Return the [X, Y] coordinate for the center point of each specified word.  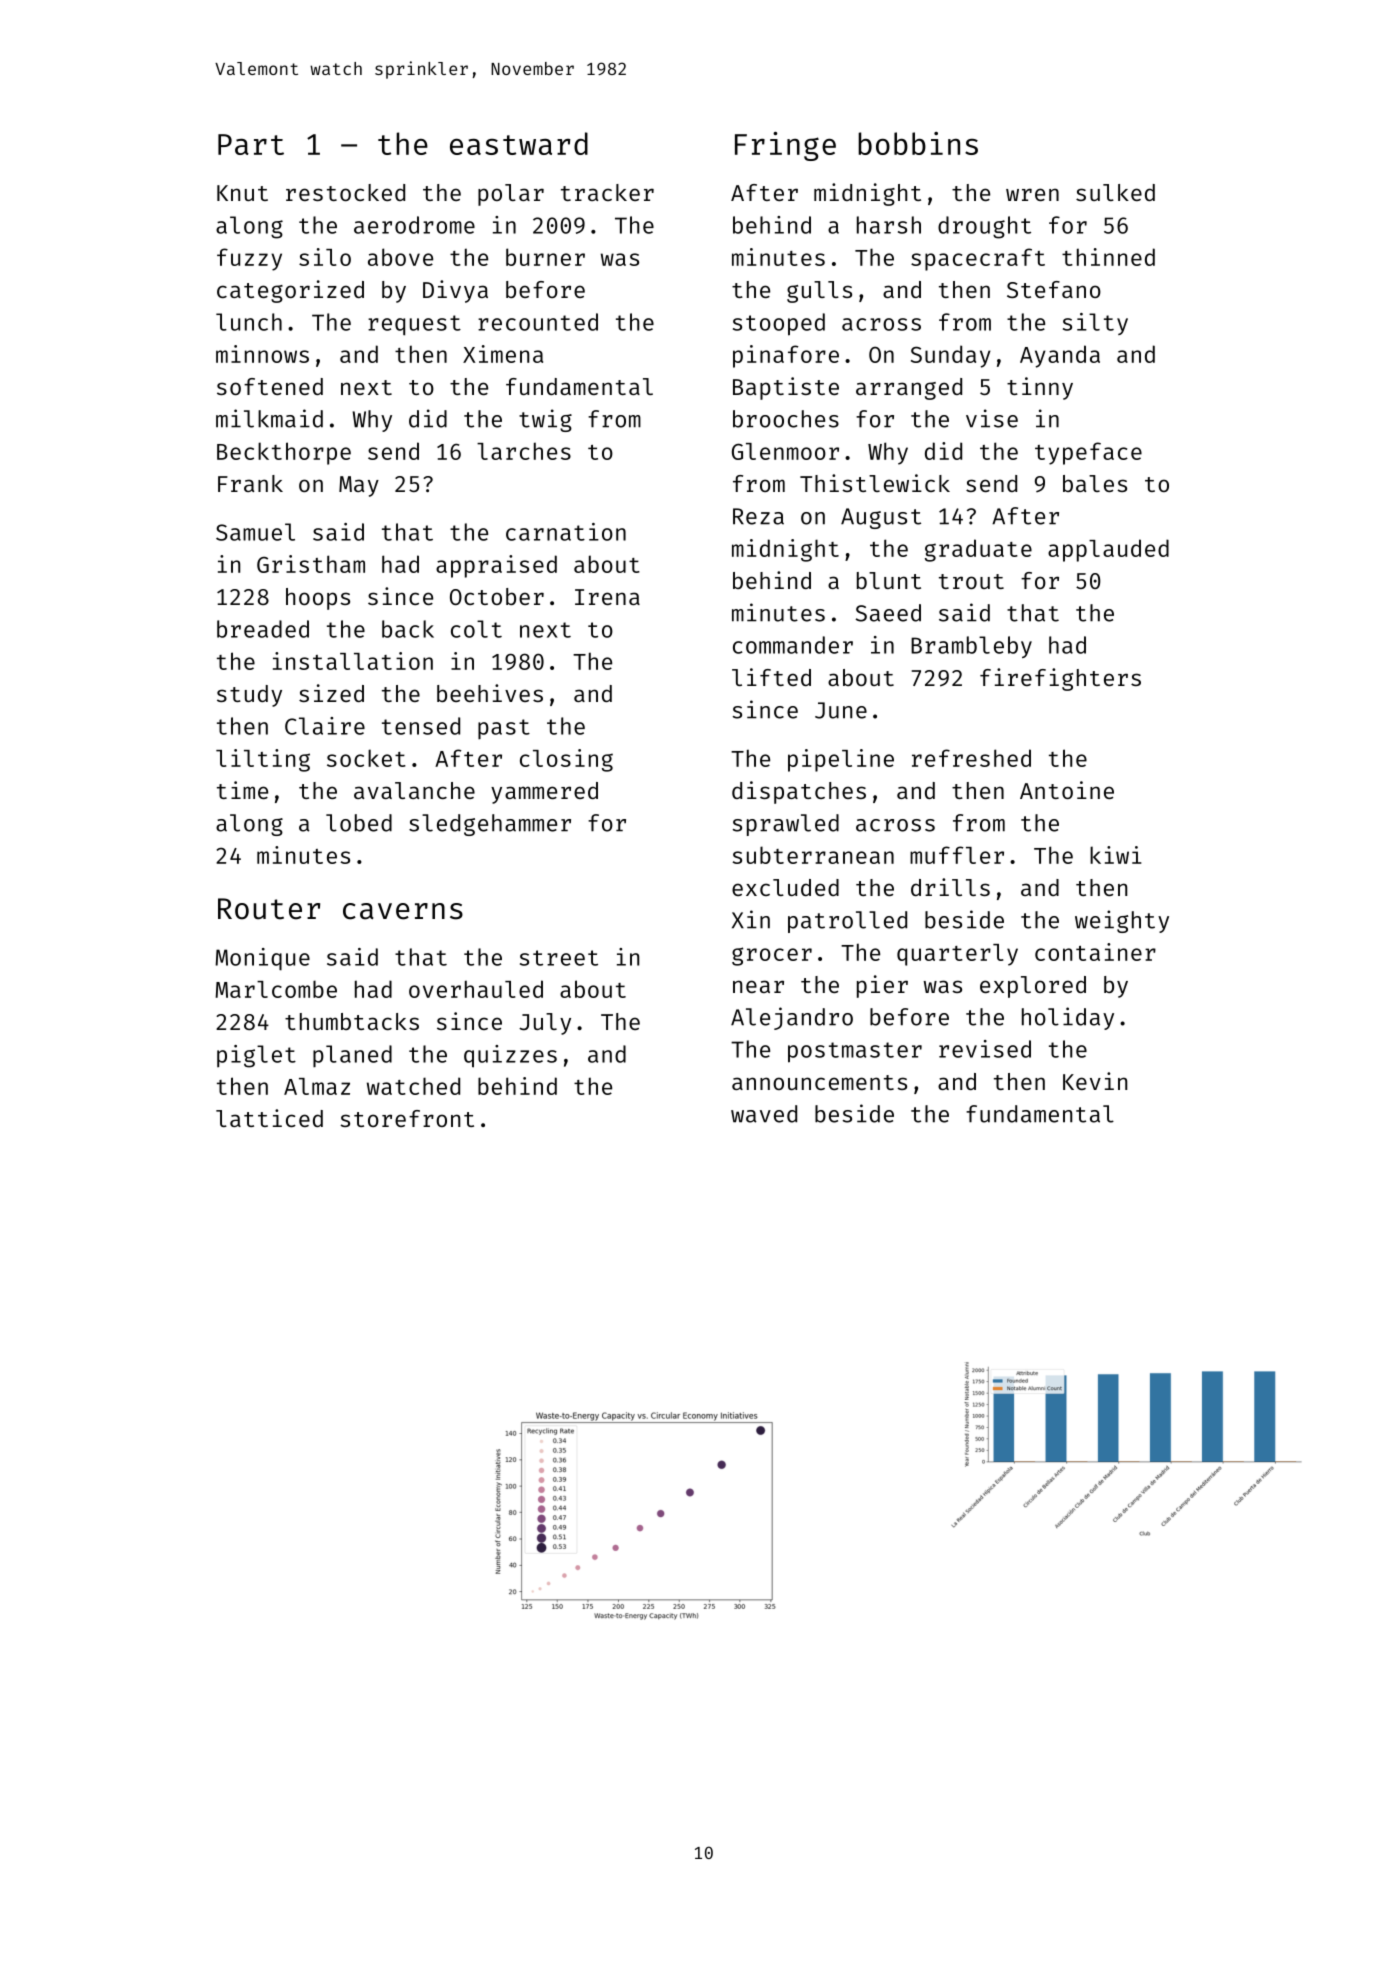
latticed [269, 1118]
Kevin [1095, 1081]
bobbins [918, 143]
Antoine [1067, 790]
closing [566, 760]
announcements [819, 1082]
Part [251, 144]
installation [353, 661]
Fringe [785, 146]
